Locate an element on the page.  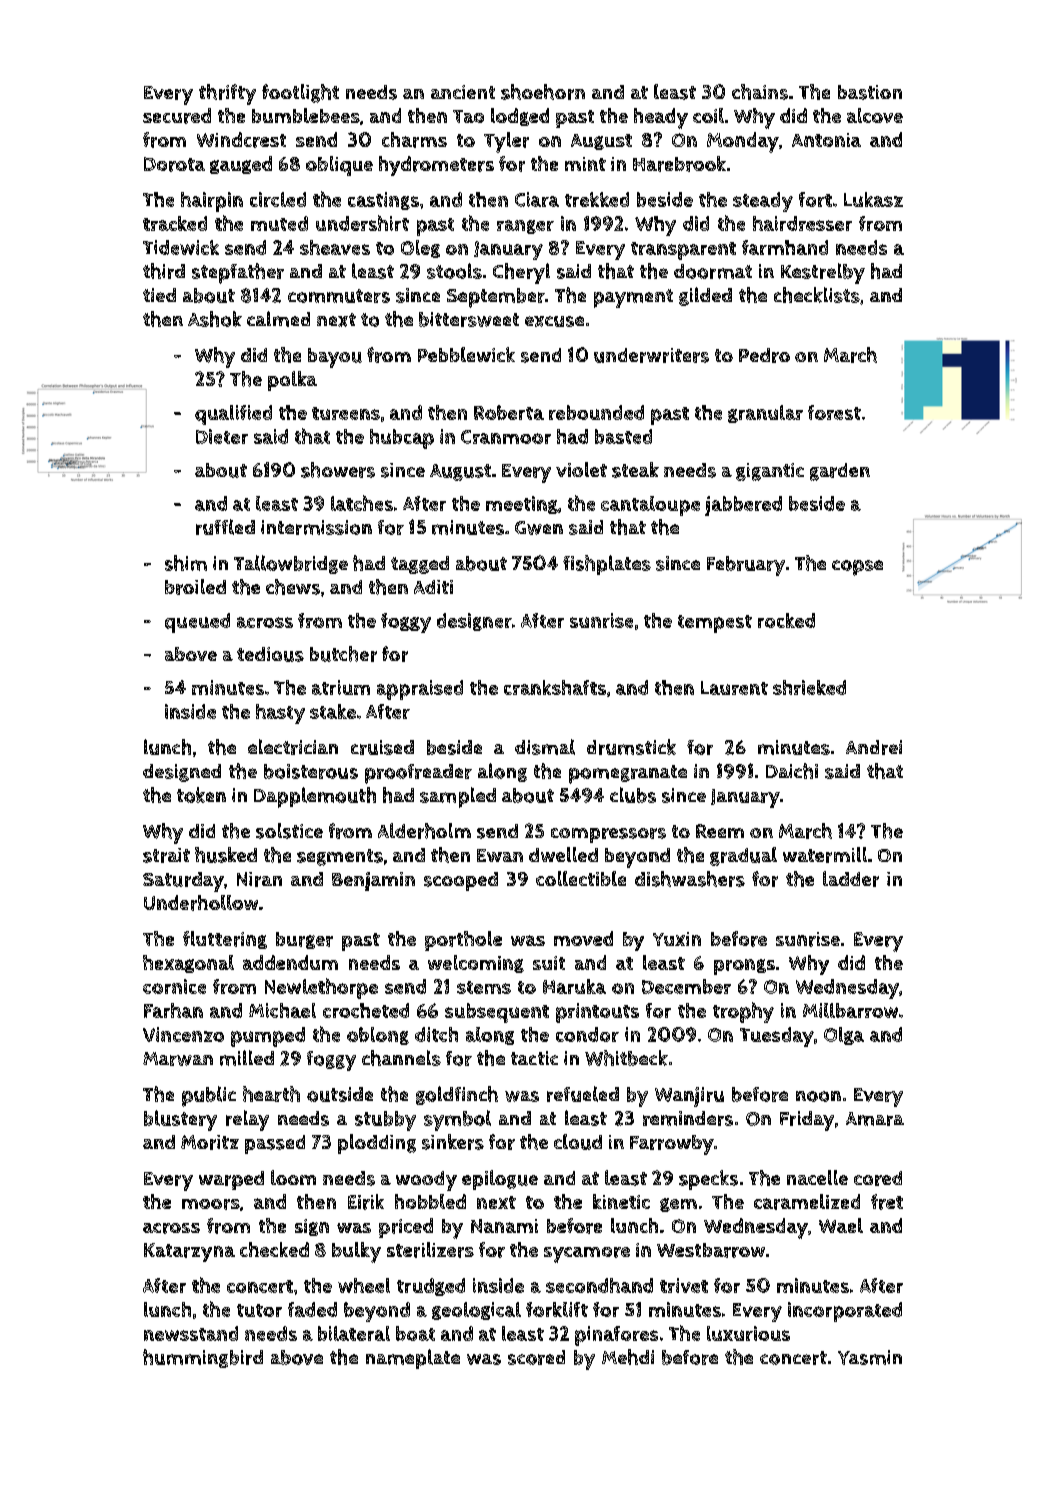
Cheryl is located at coordinates (521, 273).
